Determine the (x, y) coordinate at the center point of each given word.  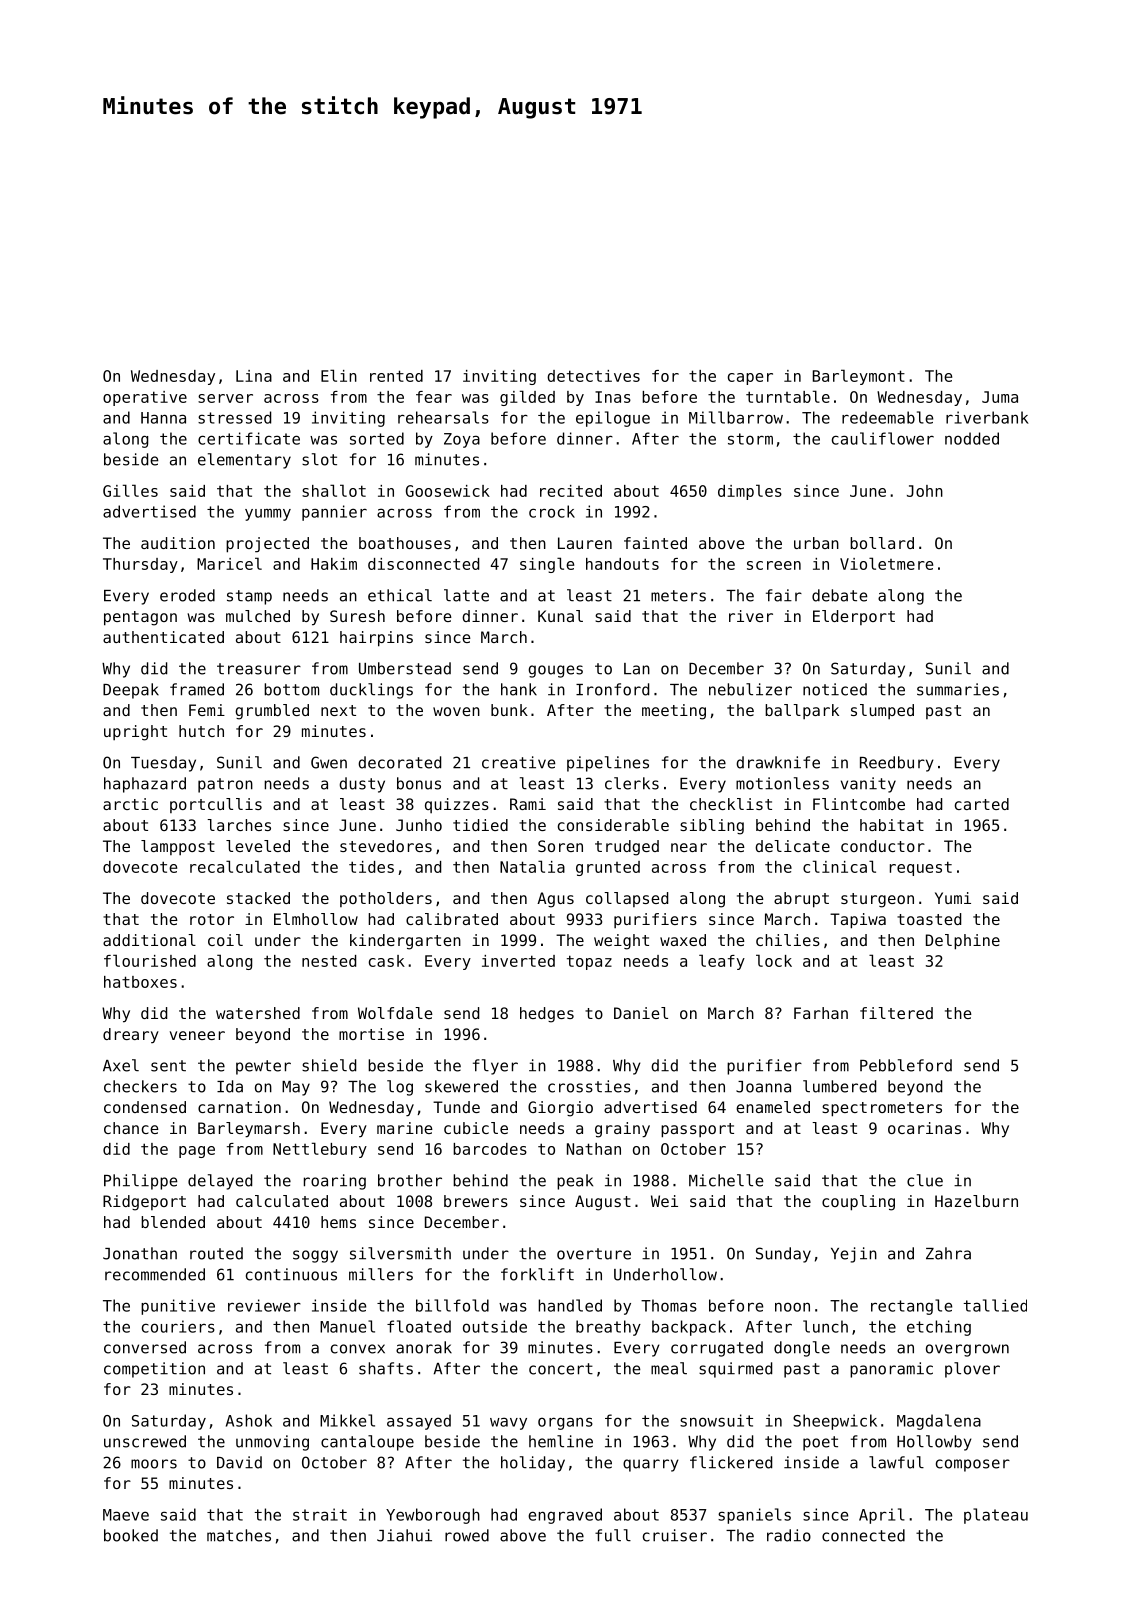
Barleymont (859, 377)
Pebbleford (906, 1065)
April (882, 1516)
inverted (518, 961)
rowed (467, 1535)
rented (396, 376)
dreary (131, 1035)
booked (131, 1535)
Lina (254, 376)
